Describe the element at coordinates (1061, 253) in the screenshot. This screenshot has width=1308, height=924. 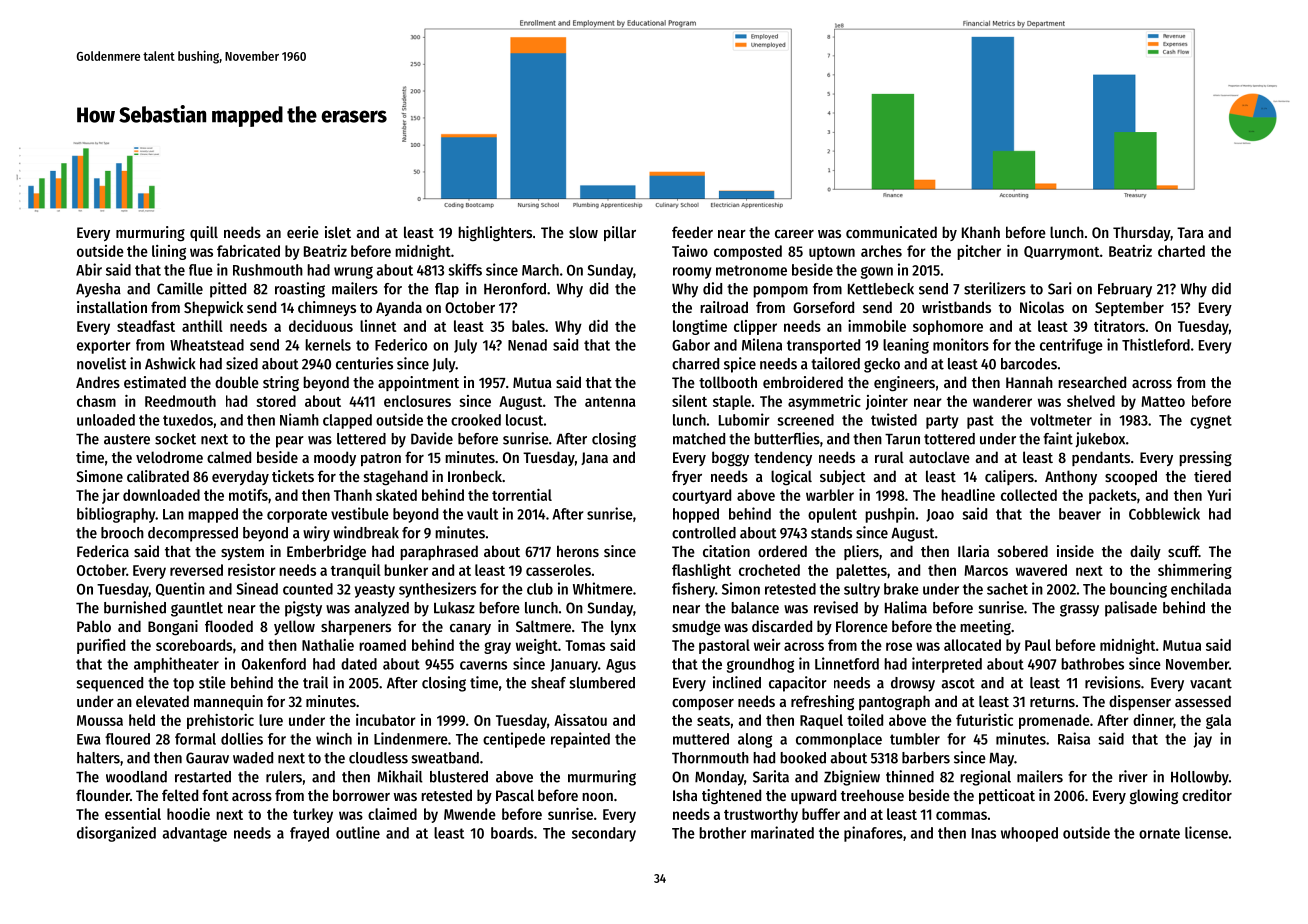
I see `Quarrymont` at that location.
